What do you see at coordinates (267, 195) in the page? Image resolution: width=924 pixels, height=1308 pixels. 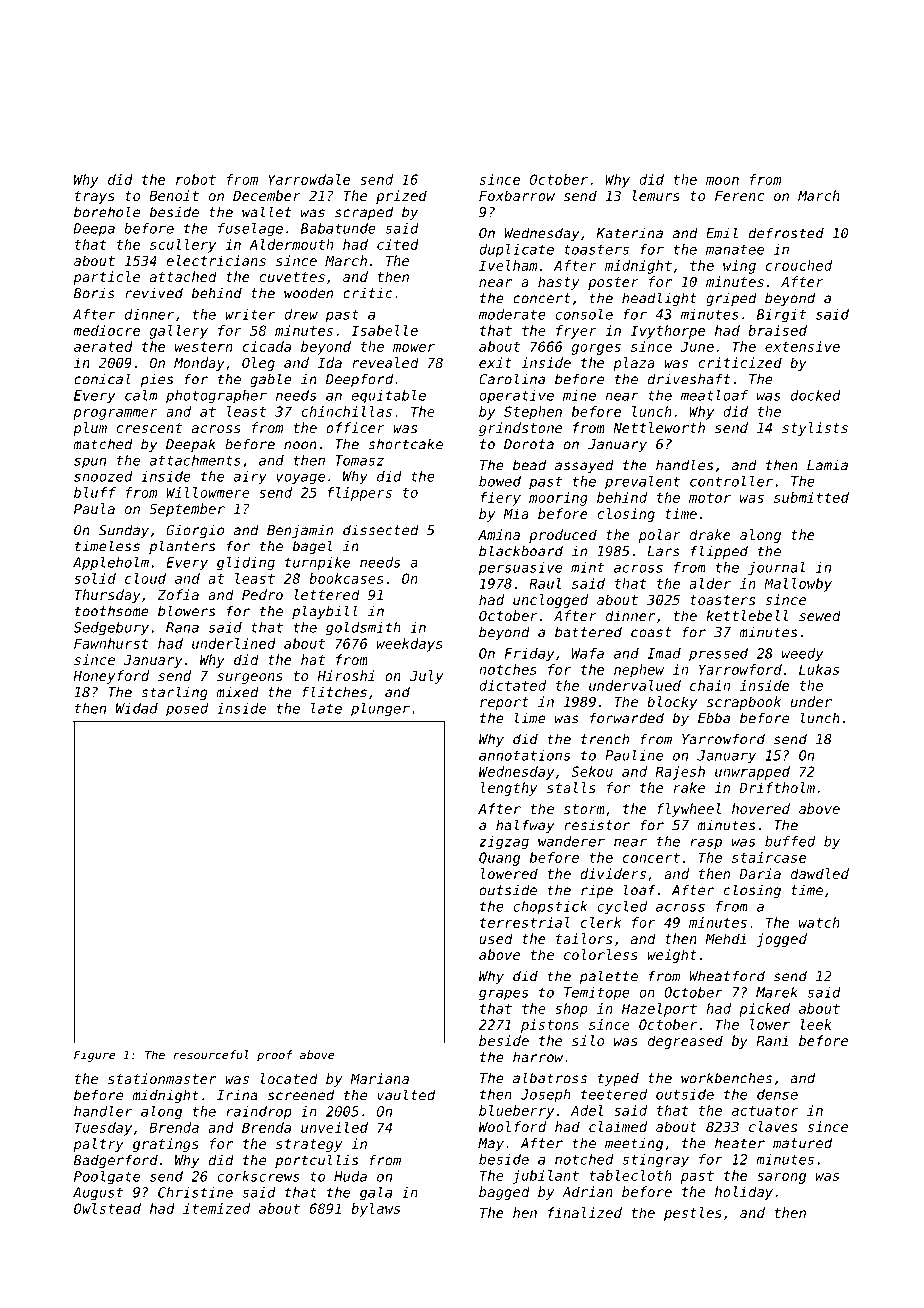 I see `December` at bounding box center [267, 195].
